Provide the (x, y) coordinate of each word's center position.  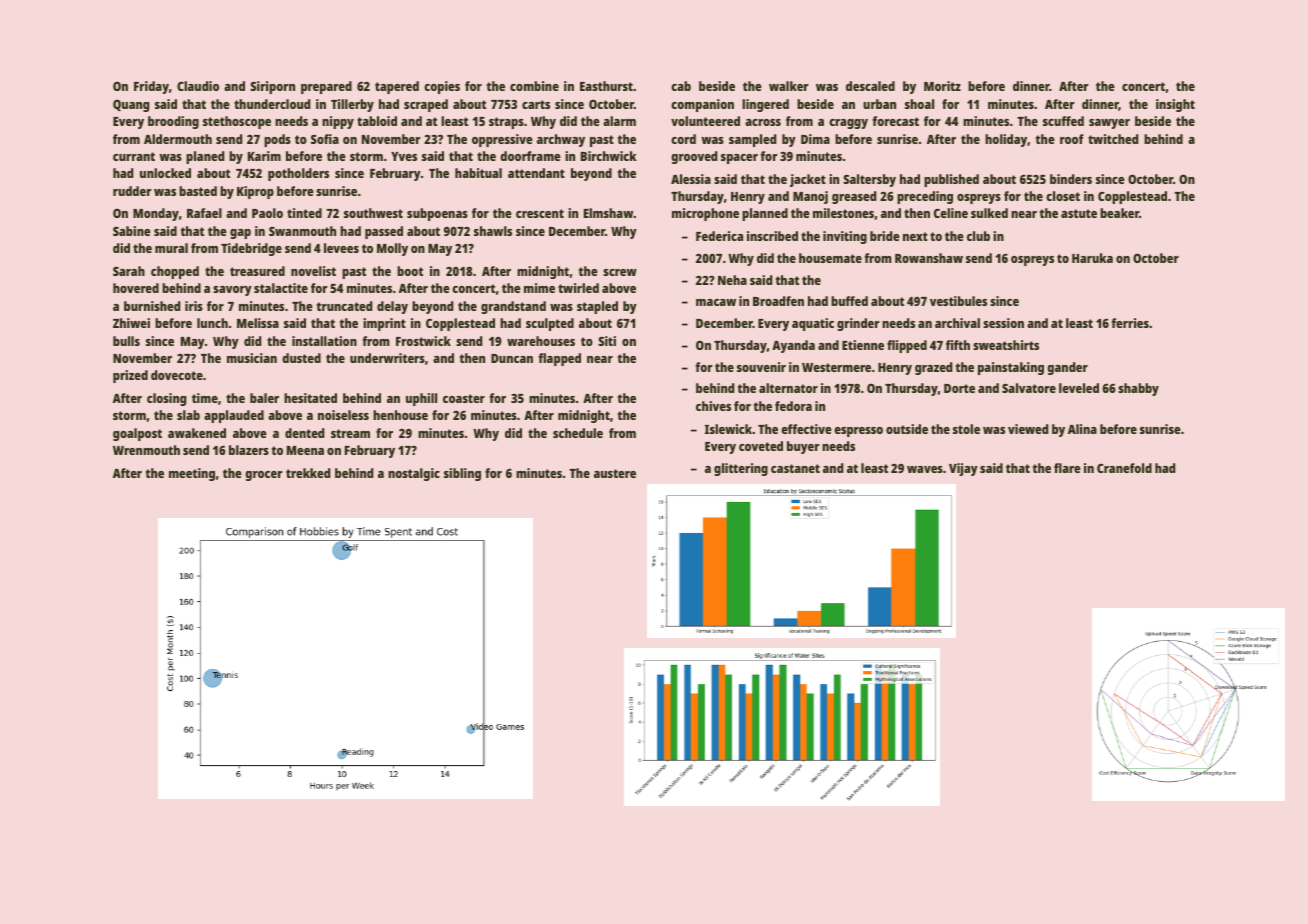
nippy (338, 122)
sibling (462, 474)
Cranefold (1124, 468)
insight (1175, 105)
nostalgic (414, 474)
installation (324, 341)
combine (534, 86)
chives (713, 406)
